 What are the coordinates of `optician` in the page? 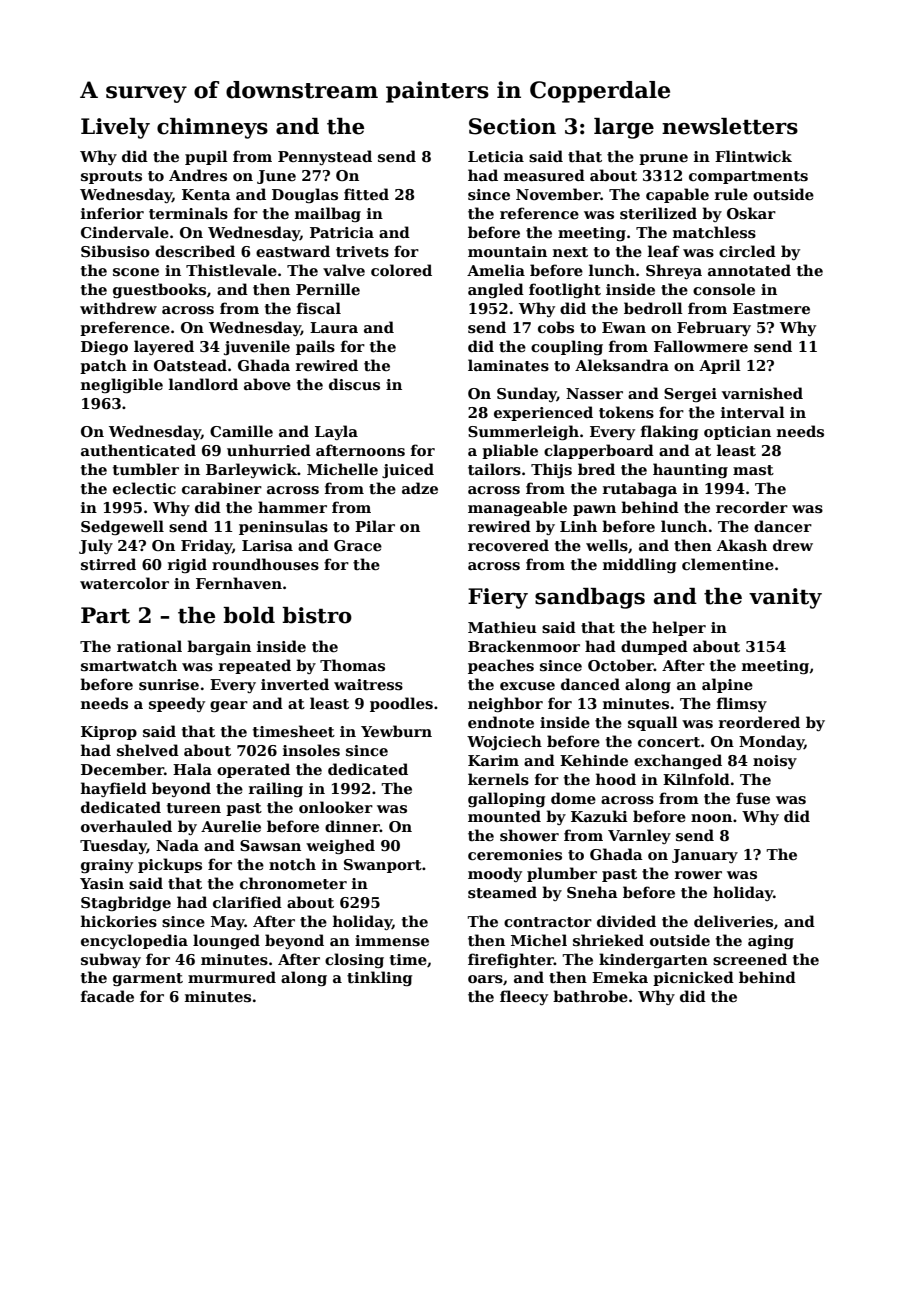 It's located at (737, 433).
